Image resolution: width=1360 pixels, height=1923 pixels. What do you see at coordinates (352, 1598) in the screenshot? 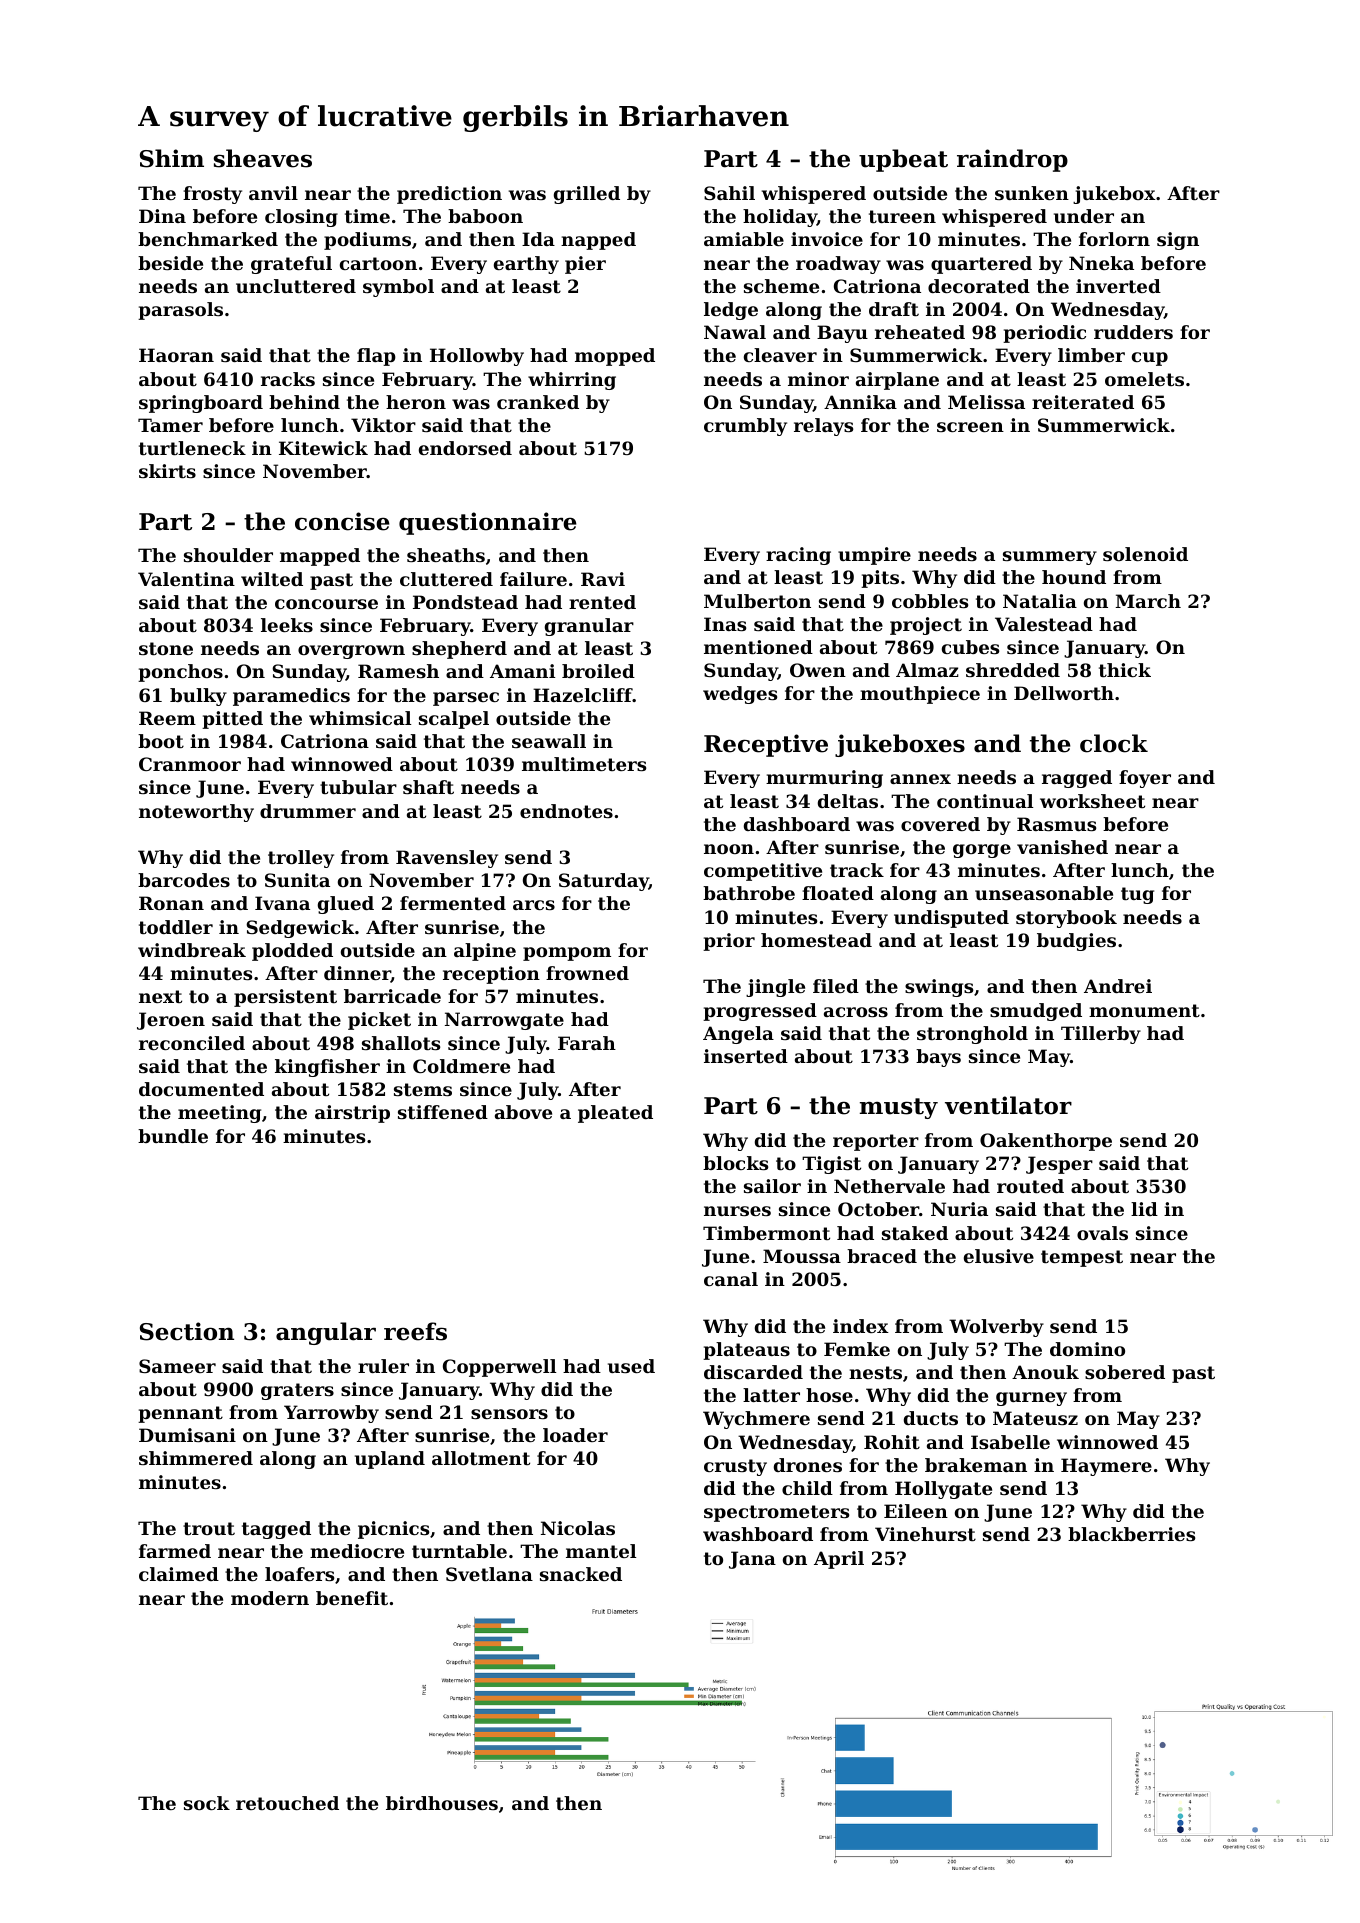
I see `benefit` at bounding box center [352, 1598].
